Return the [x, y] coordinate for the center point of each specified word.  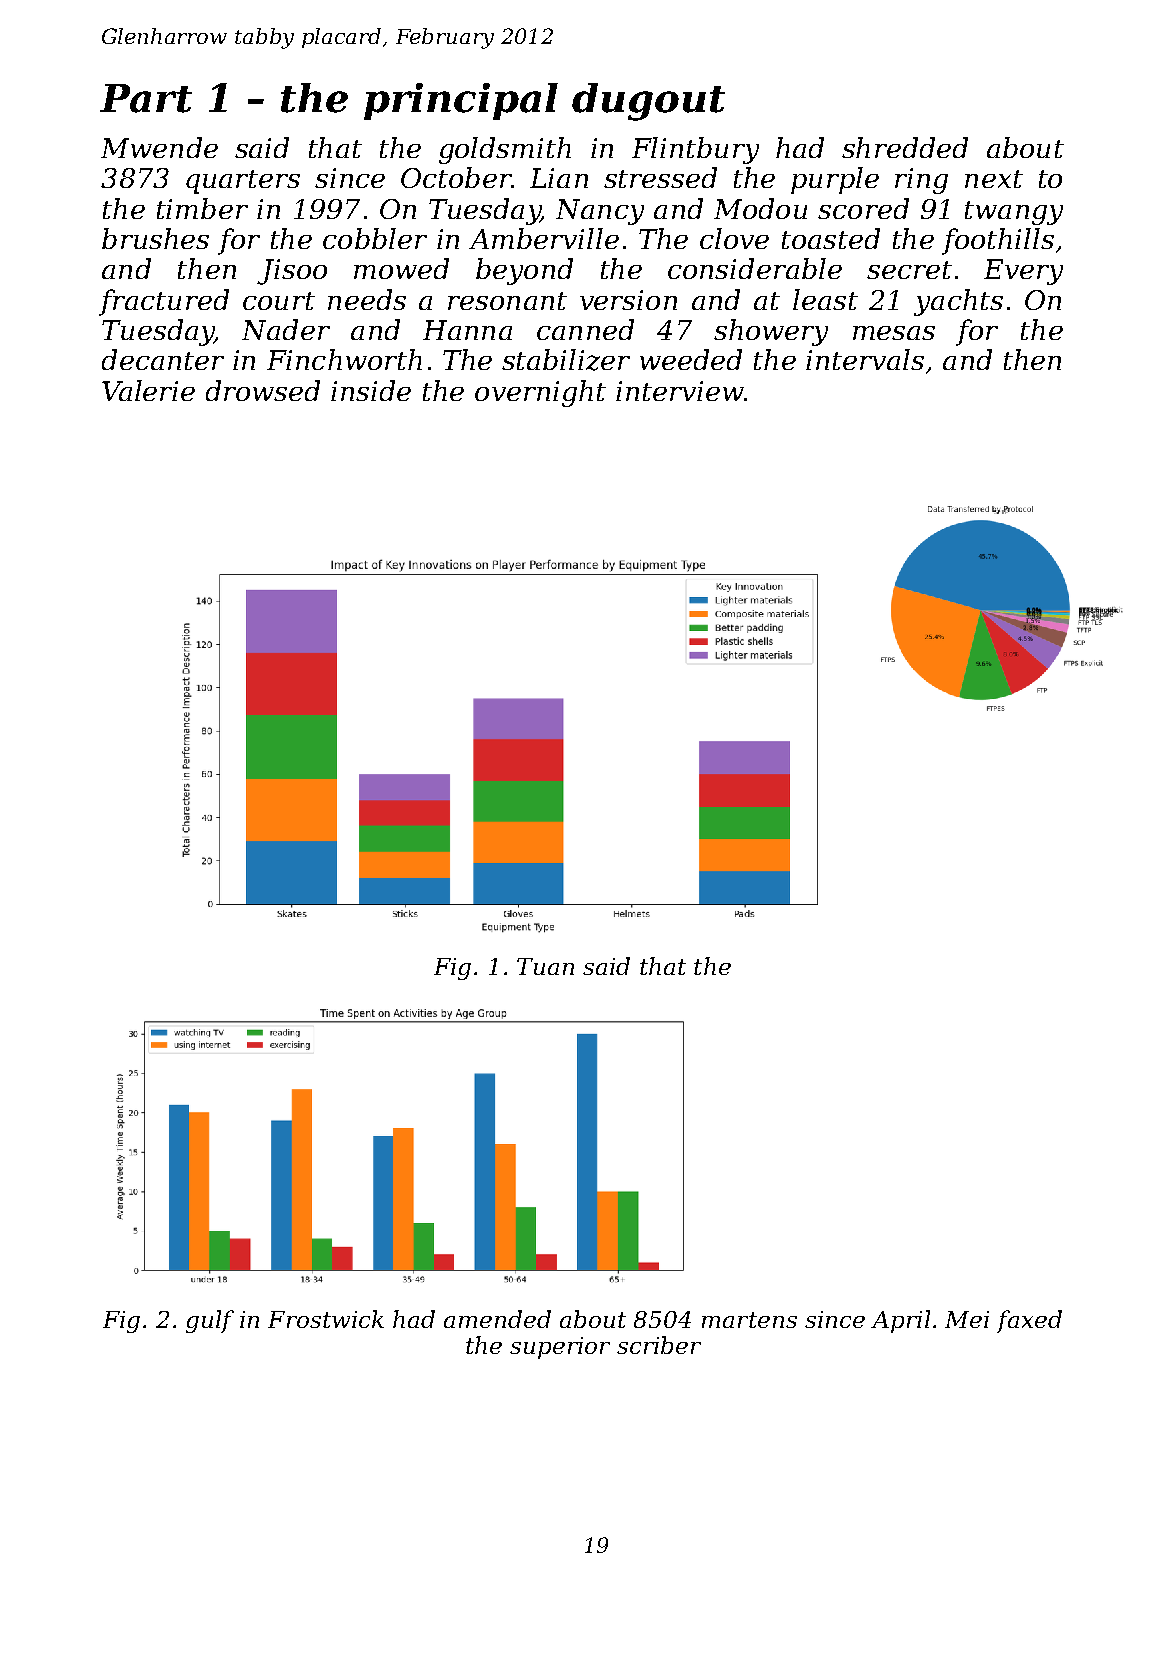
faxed [1029, 1321]
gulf [210, 1321]
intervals [865, 359]
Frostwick [326, 1319]
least [825, 299]
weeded [691, 359]
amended [497, 1319]
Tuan [545, 966]
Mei [967, 1319]
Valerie [148, 390]
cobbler [375, 238]
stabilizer [566, 360]
